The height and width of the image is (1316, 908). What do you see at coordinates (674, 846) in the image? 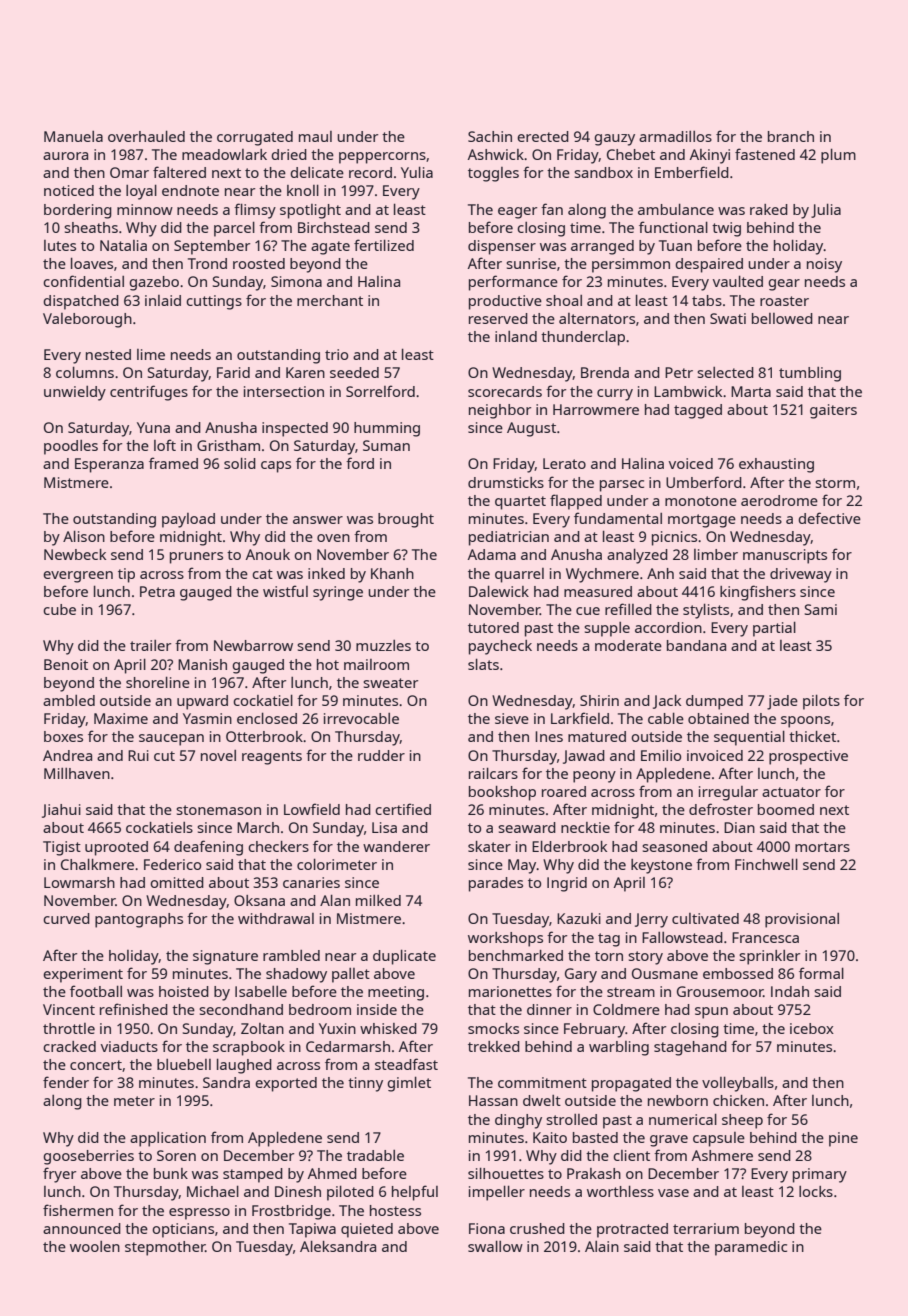
I see `seasoned` at bounding box center [674, 846].
